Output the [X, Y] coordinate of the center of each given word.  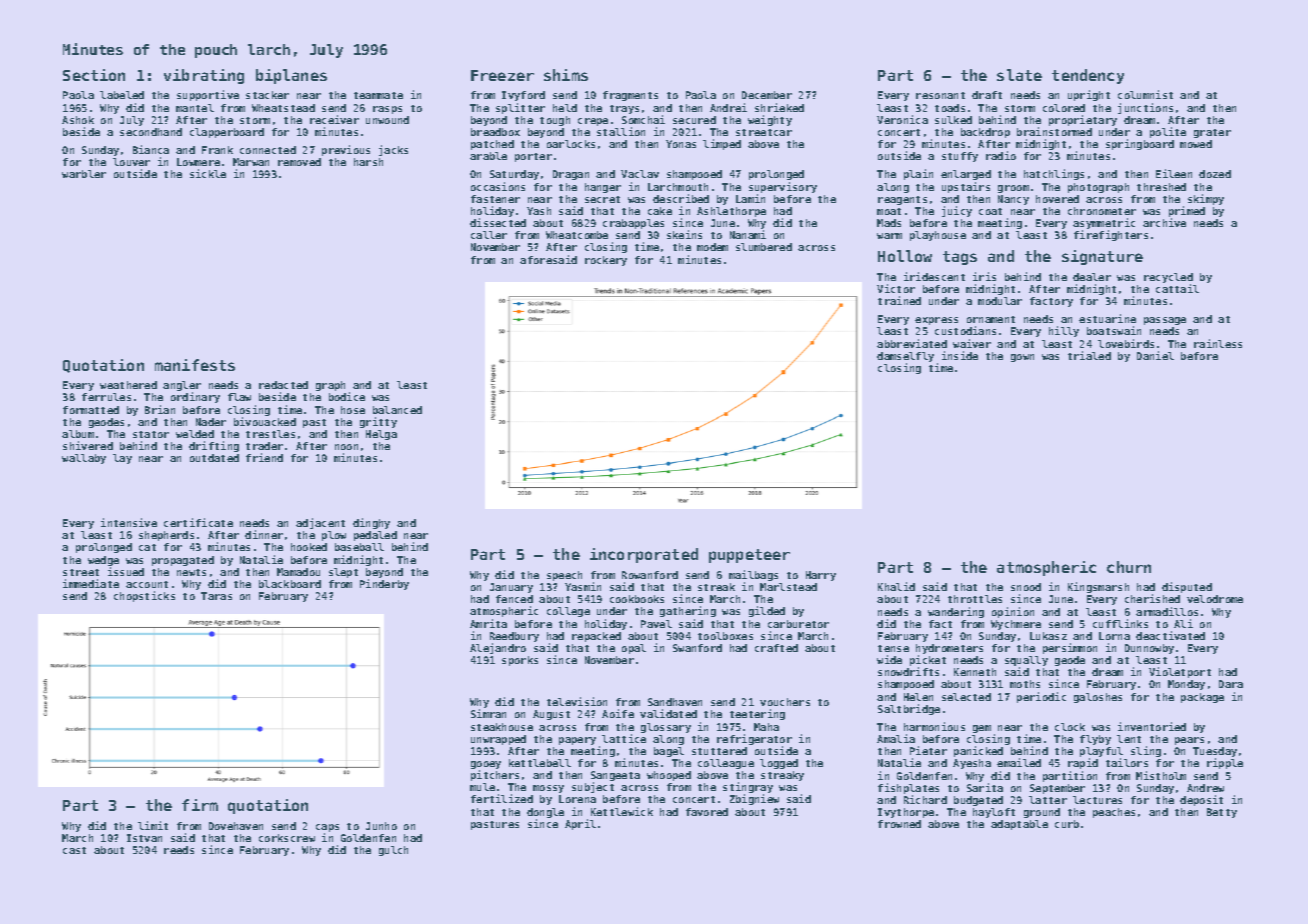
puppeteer [749, 556]
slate [1019, 75]
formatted [91, 410]
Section [94, 75]
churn [1129, 567]
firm [200, 805]
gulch [393, 851]
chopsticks [144, 596]
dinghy [371, 523]
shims [566, 75]
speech [564, 576]
